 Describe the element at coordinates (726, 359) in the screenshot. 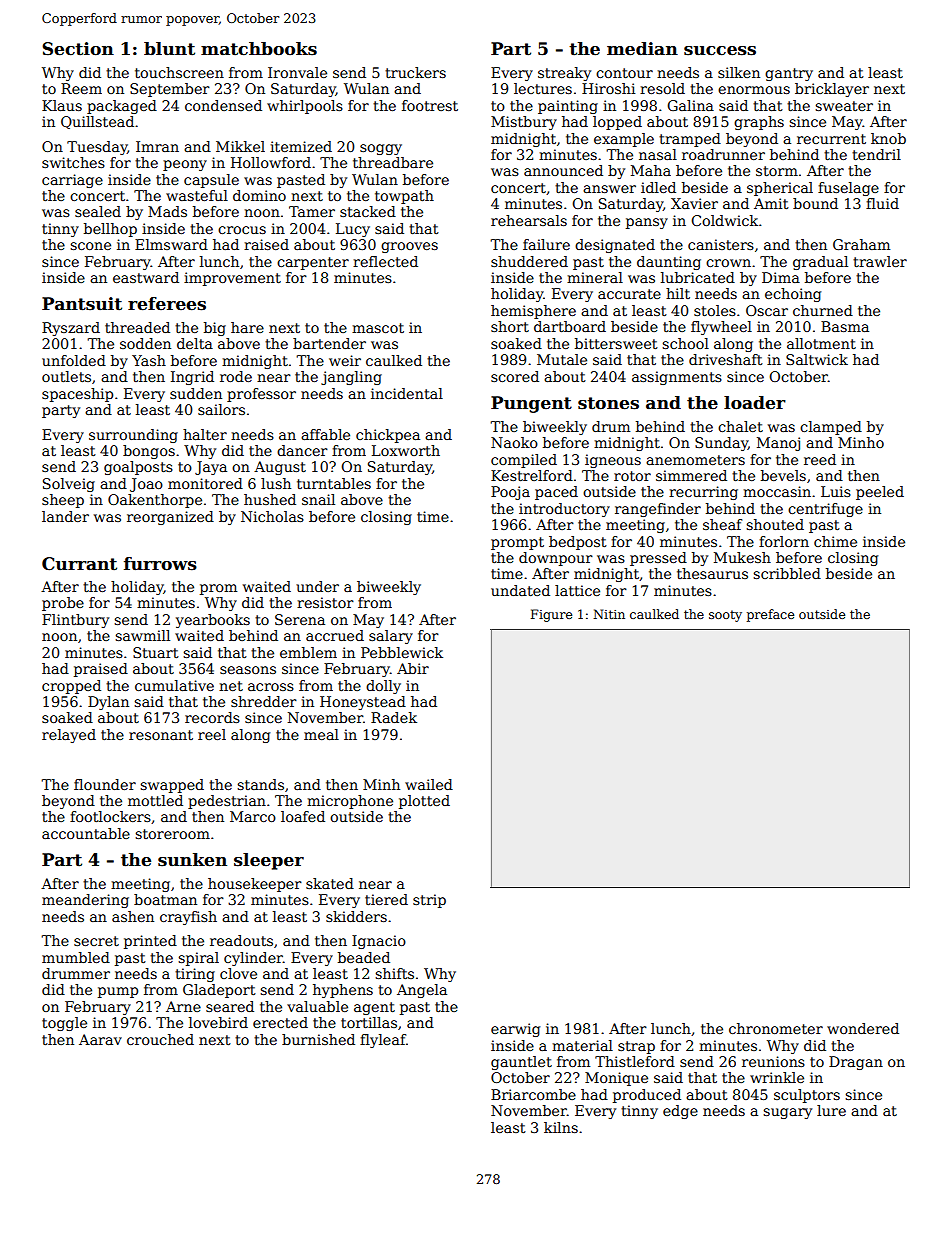

I see `driveshaft` at that location.
